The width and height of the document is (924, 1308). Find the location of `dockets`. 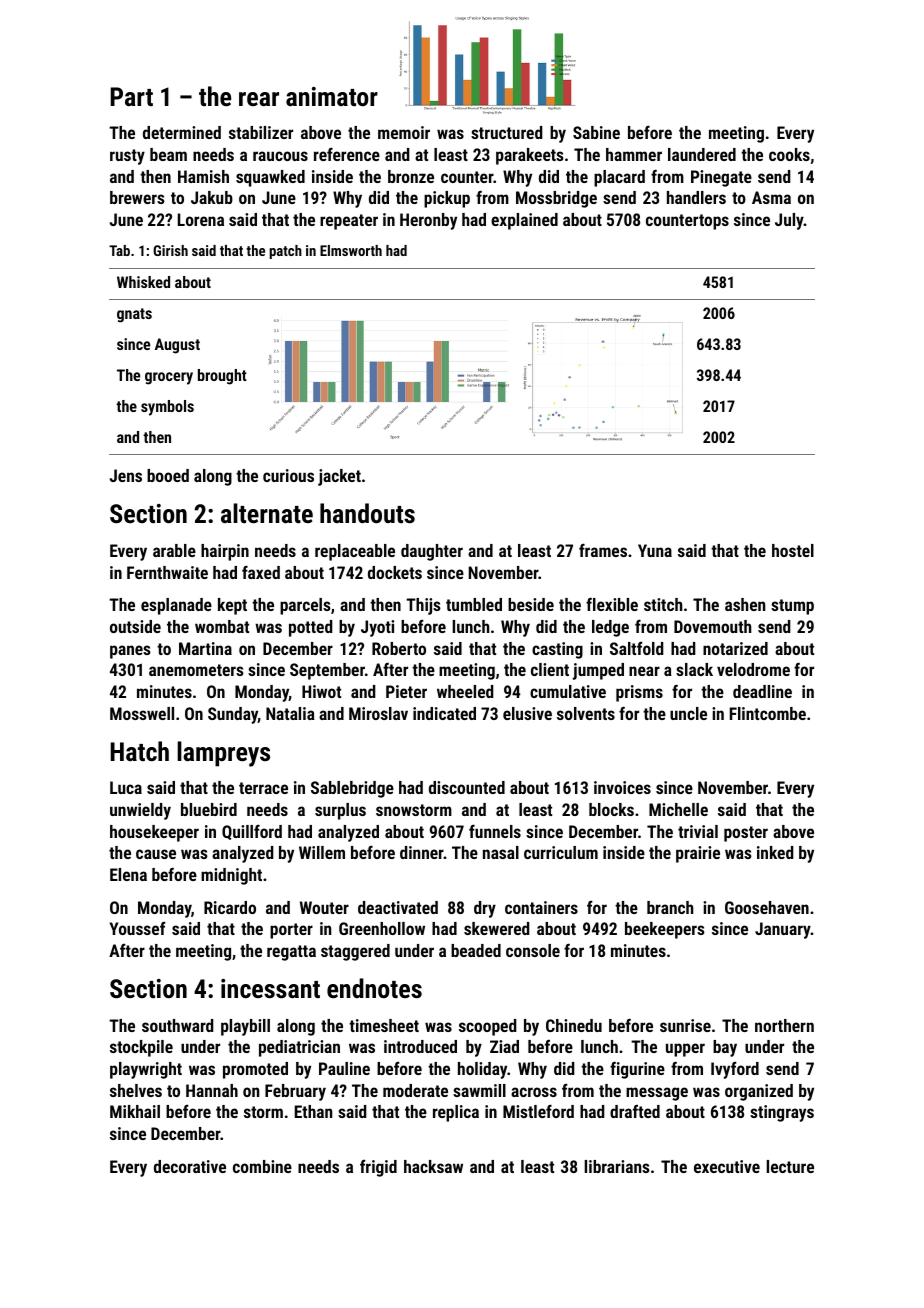

dockets is located at coordinates (395, 572).
